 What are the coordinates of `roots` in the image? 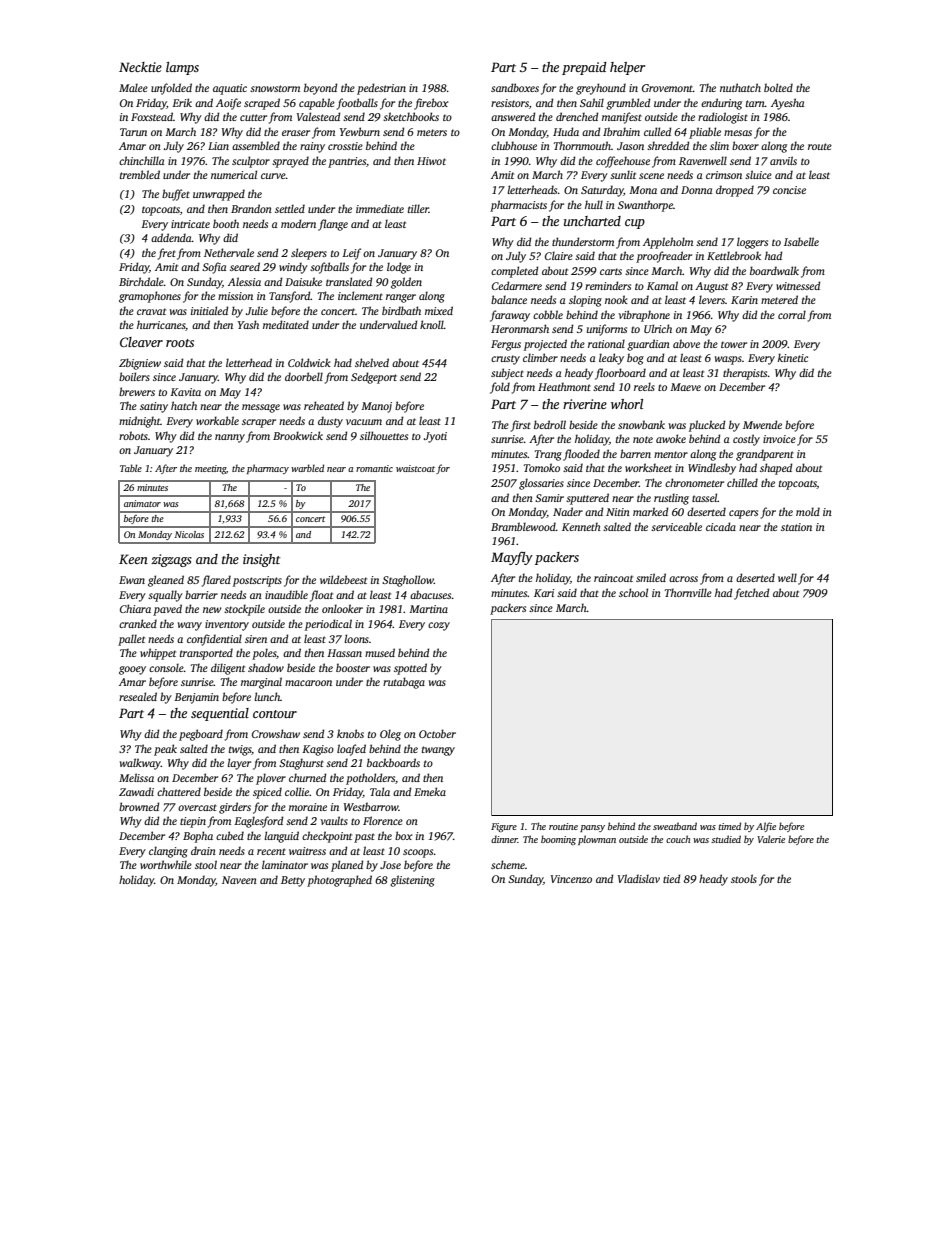 It's located at (180, 343).
